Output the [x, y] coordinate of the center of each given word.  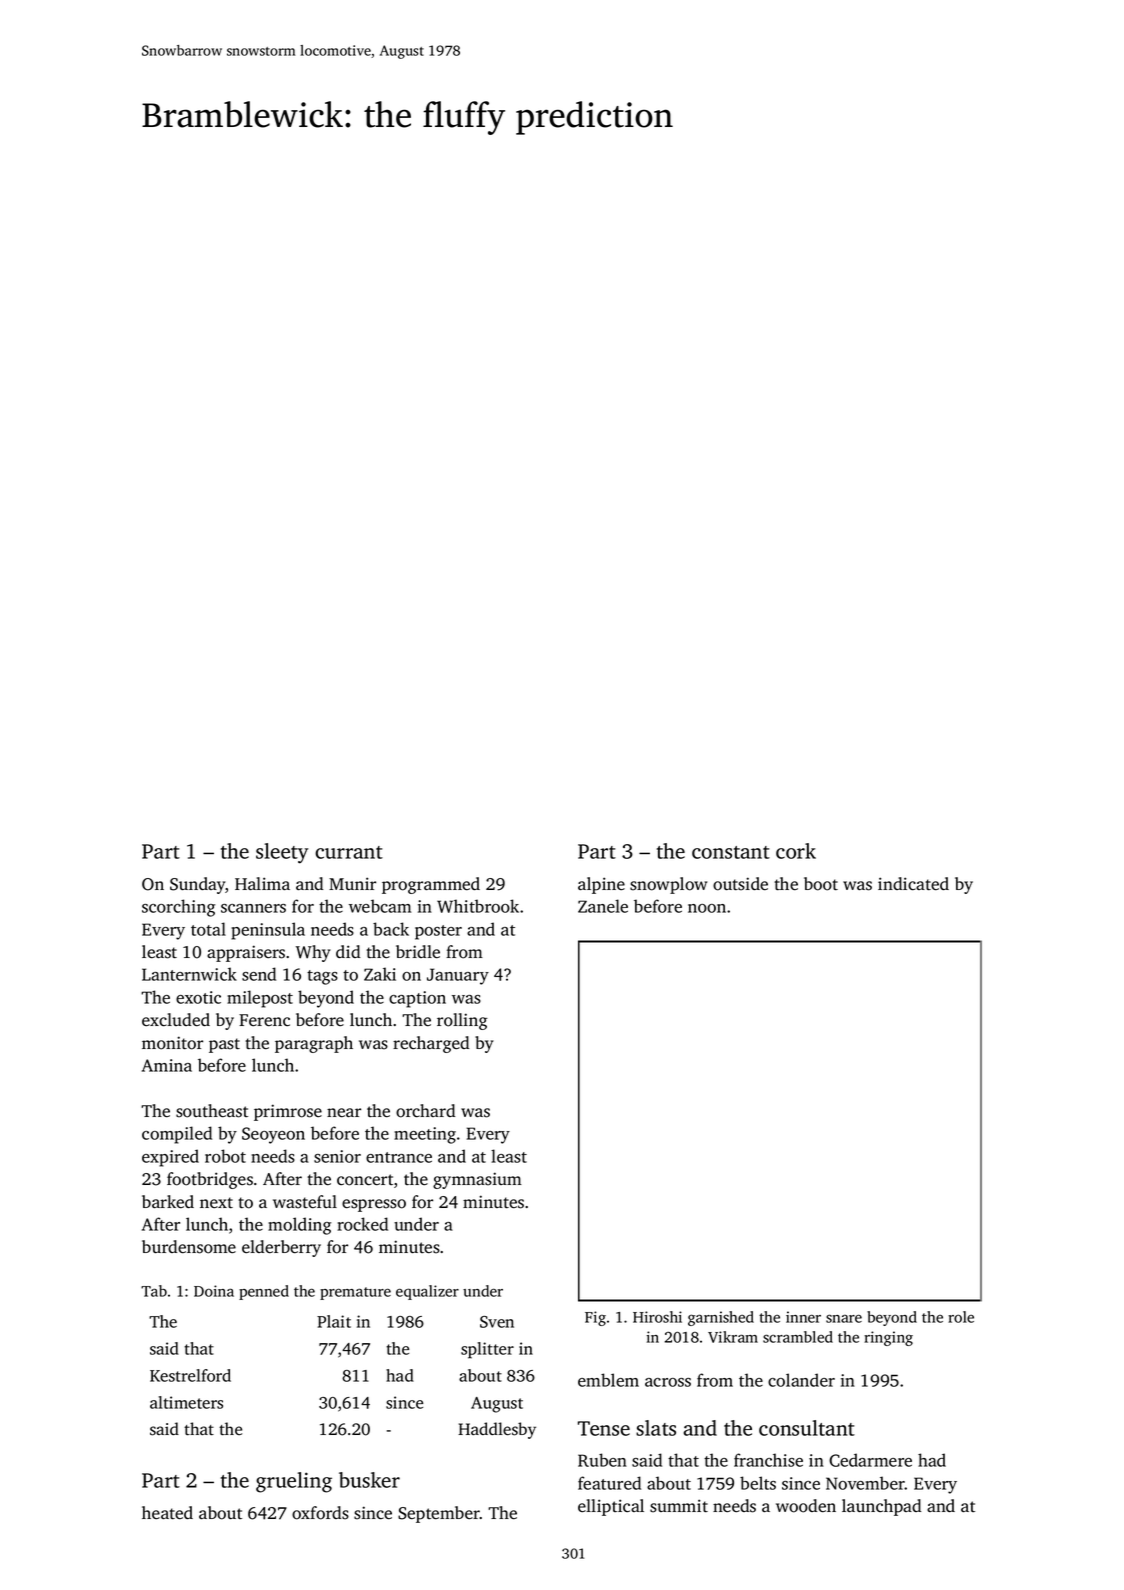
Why [313, 953]
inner [803, 1317]
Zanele [603, 906]
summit [679, 1506]
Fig [595, 1318]
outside [740, 884]
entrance [399, 1157]
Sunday [198, 885]
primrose [288, 1112]
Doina [214, 1291]
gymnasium [477, 1180]
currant [349, 852]
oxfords [320, 1513]
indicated [913, 884]
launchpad [881, 1507]
